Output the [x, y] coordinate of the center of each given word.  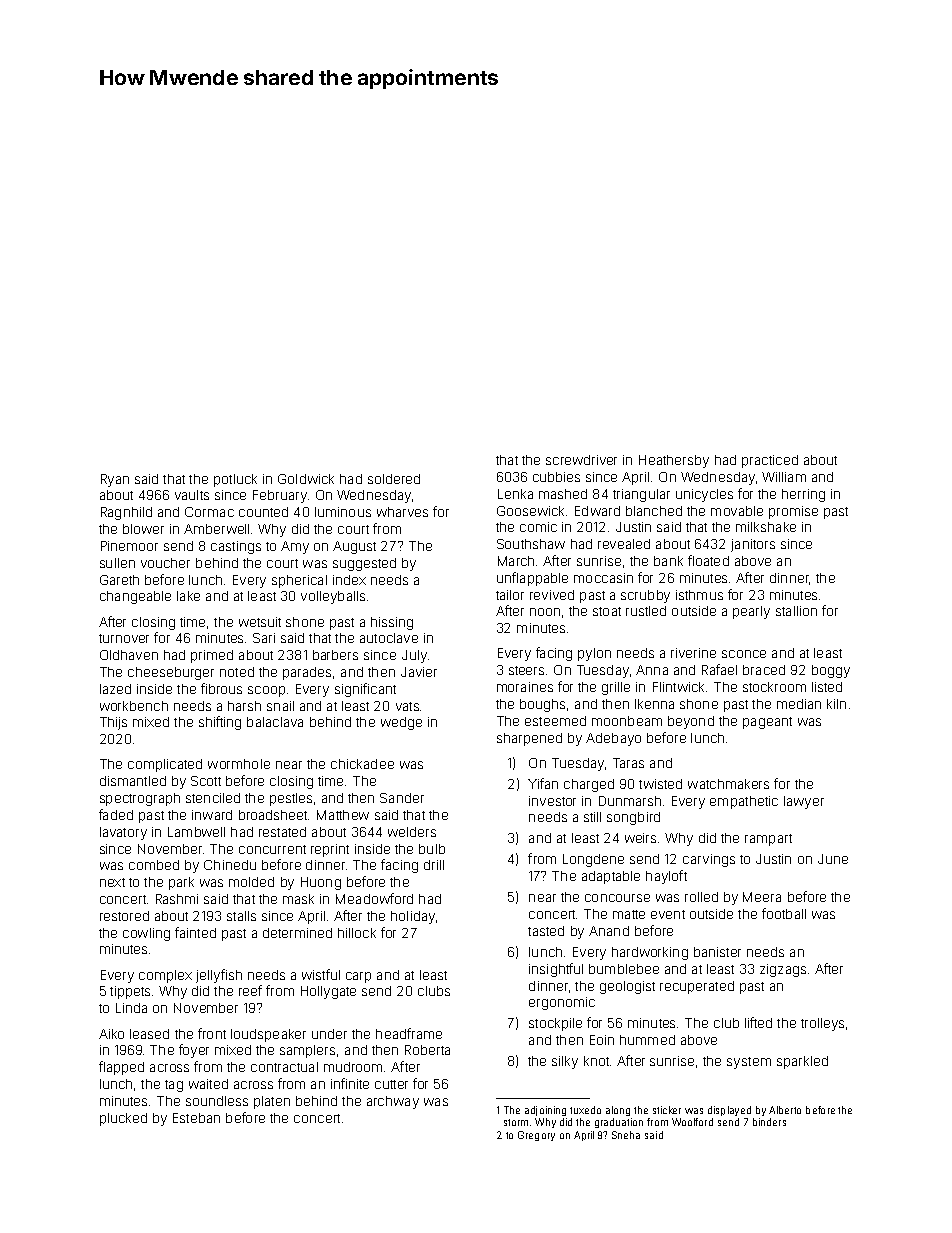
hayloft [666, 877]
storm [516, 1122]
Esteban [196, 1118]
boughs [542, 705]
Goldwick [306, 479]
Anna [652, 670]
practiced [770, 461]
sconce [744, 654]
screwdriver [581, 460]
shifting [220, 723]
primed [212, 656]
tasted [546, 931]
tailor [510, 595]
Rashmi [177, 899]
